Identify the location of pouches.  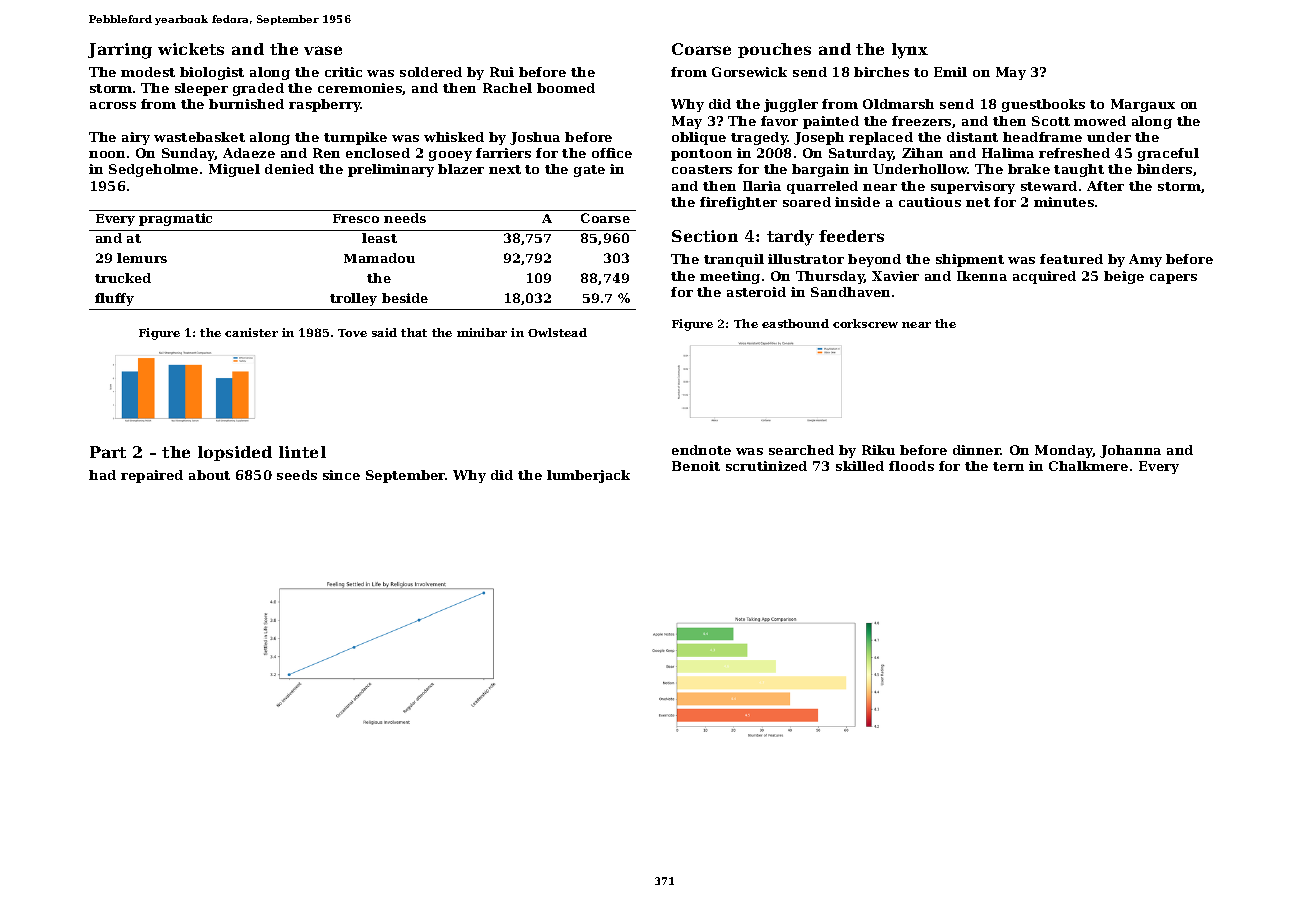
(774, 50).
